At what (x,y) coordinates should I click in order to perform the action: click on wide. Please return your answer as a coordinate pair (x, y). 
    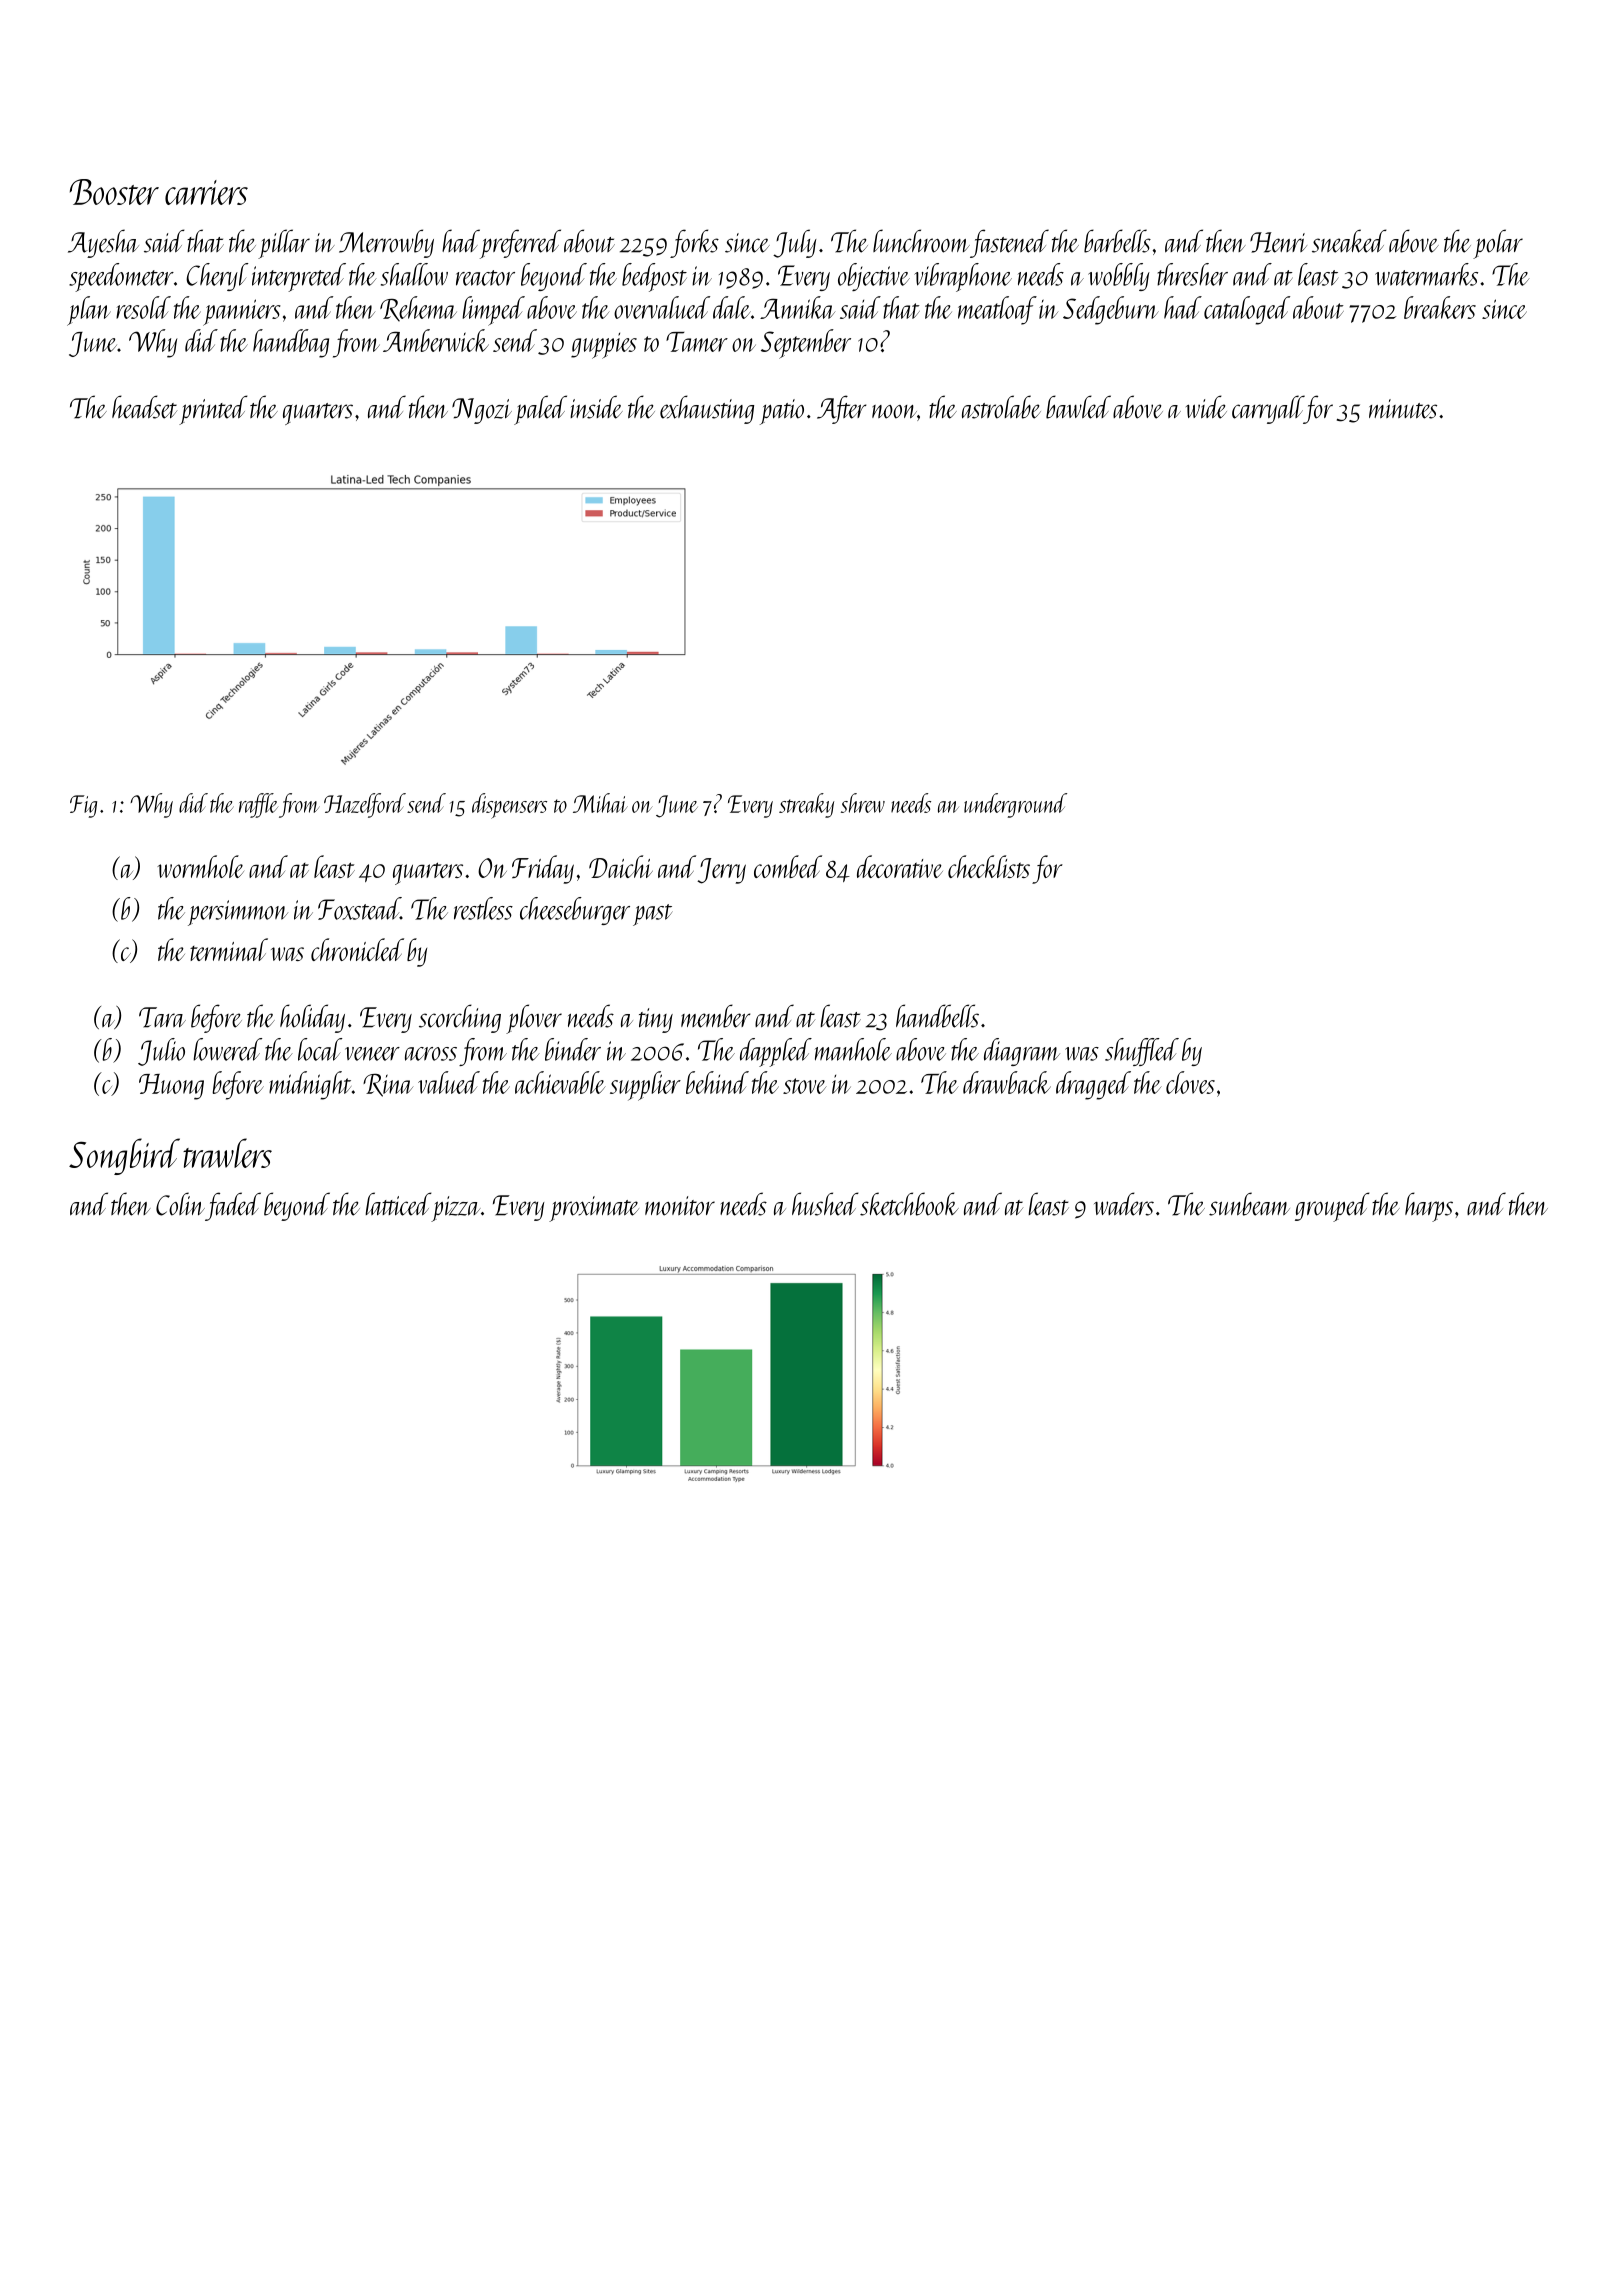
    Looking at the image, I should click on (1206, 407).
